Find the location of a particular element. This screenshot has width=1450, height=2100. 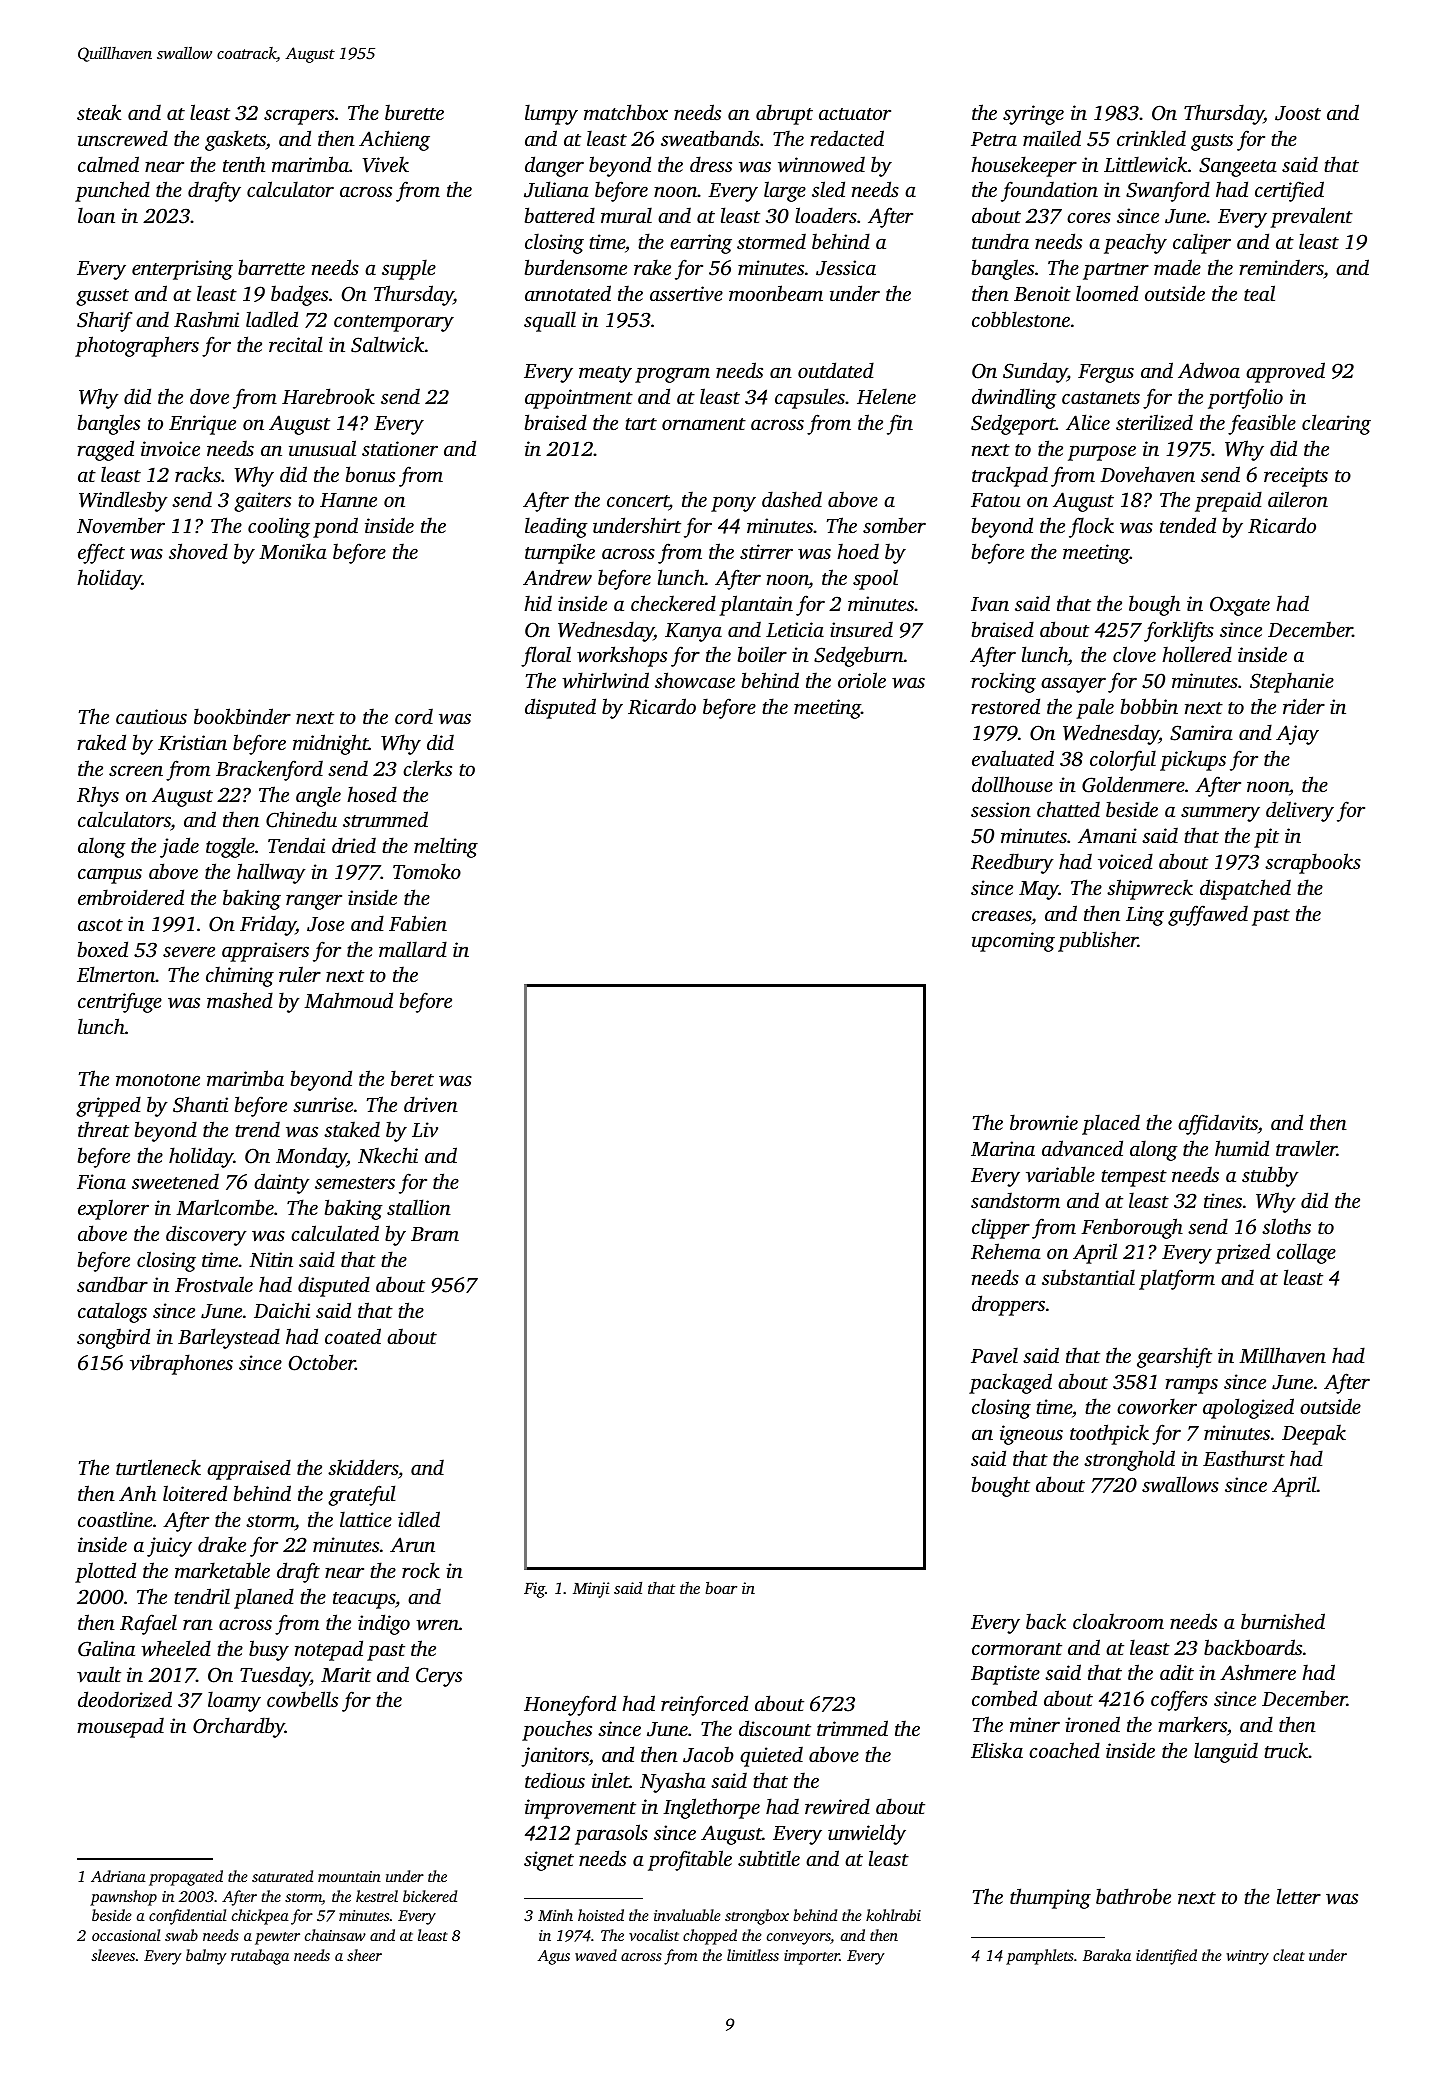

forklifts is located at coordinates (1179, 631).
